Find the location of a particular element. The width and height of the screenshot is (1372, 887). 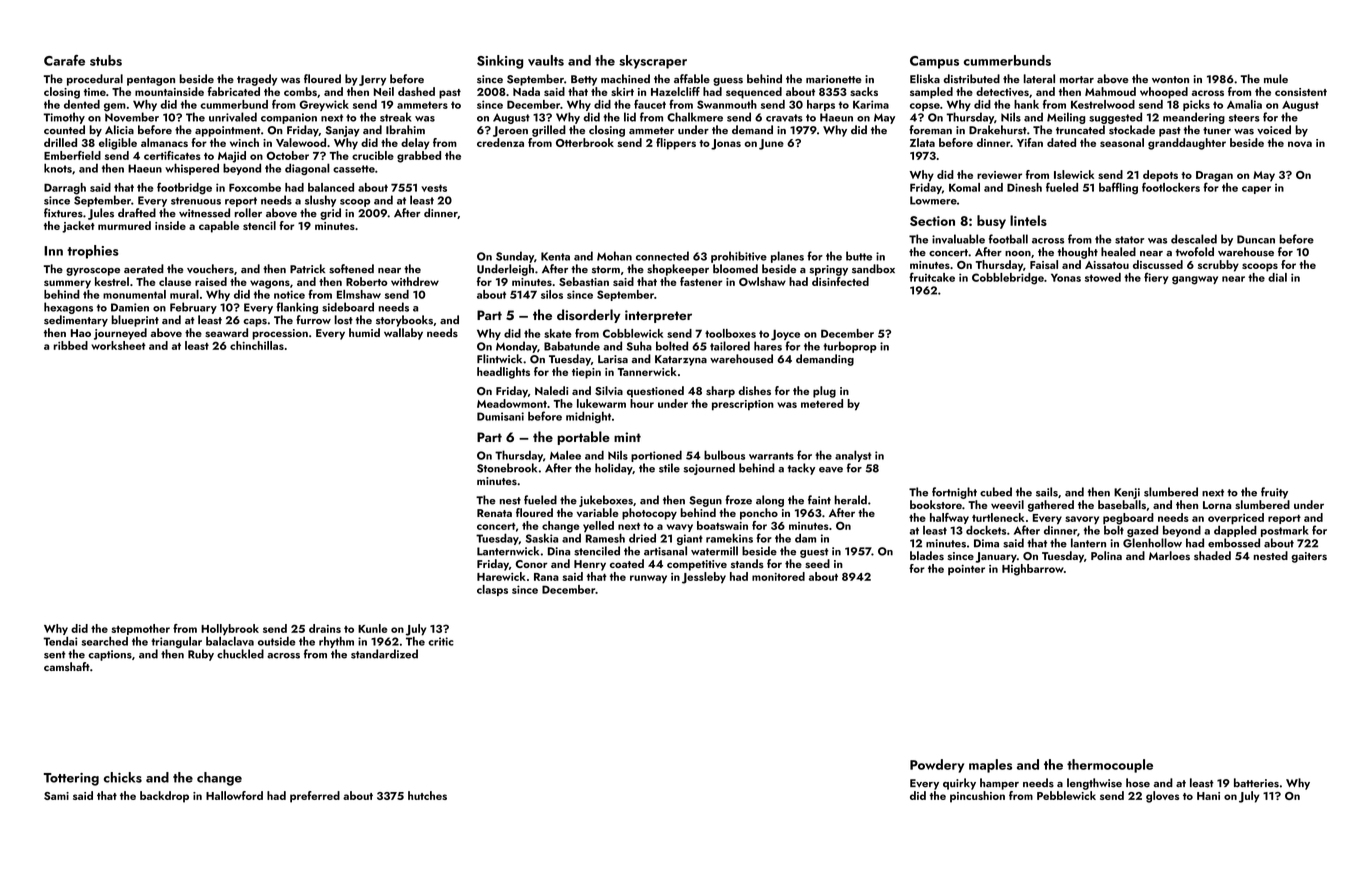

fruity is located at coordinates (1274, 493).
